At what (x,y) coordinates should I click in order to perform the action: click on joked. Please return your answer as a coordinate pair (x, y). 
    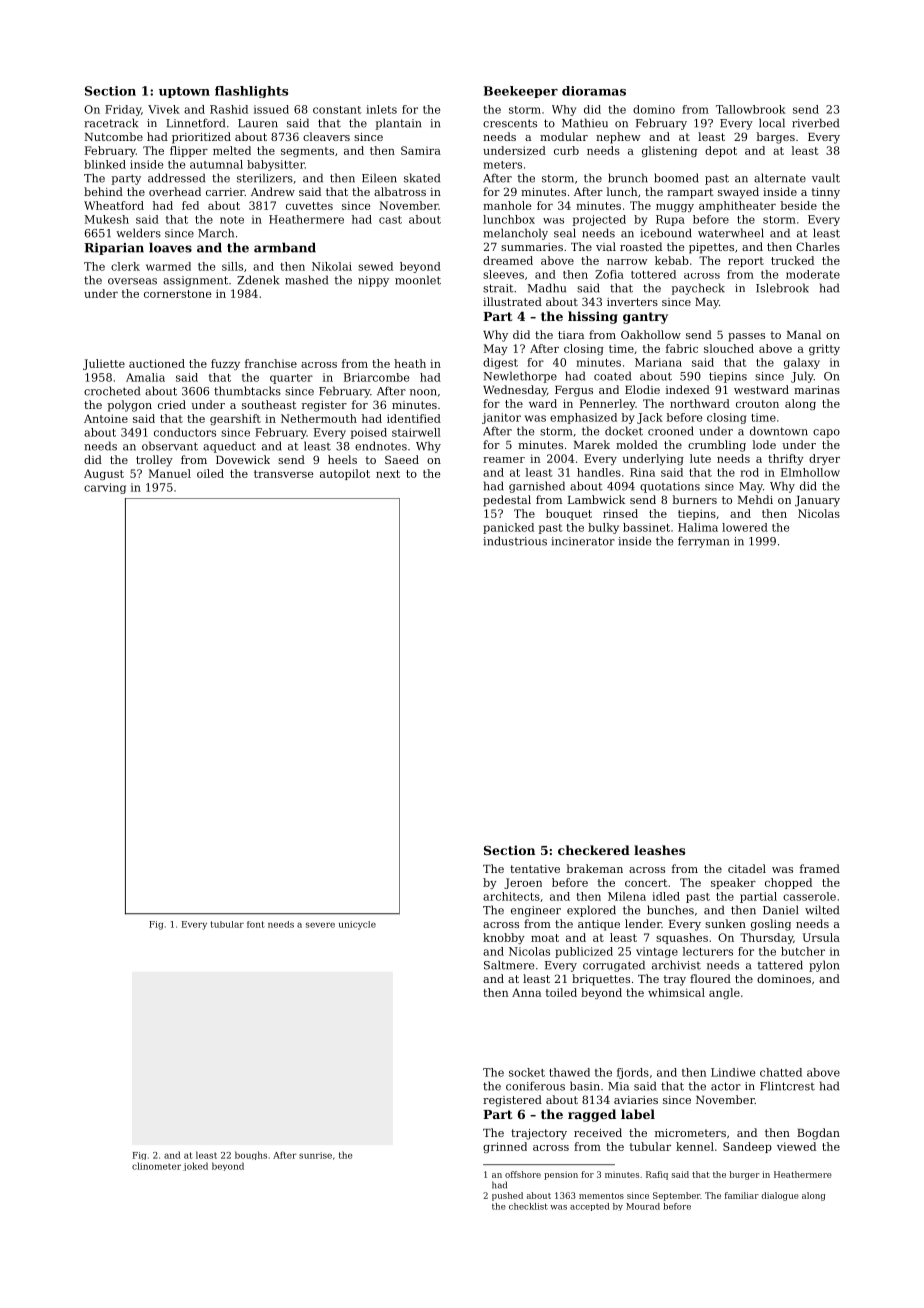
    Looking at the image, I should click on (195, 1166).
